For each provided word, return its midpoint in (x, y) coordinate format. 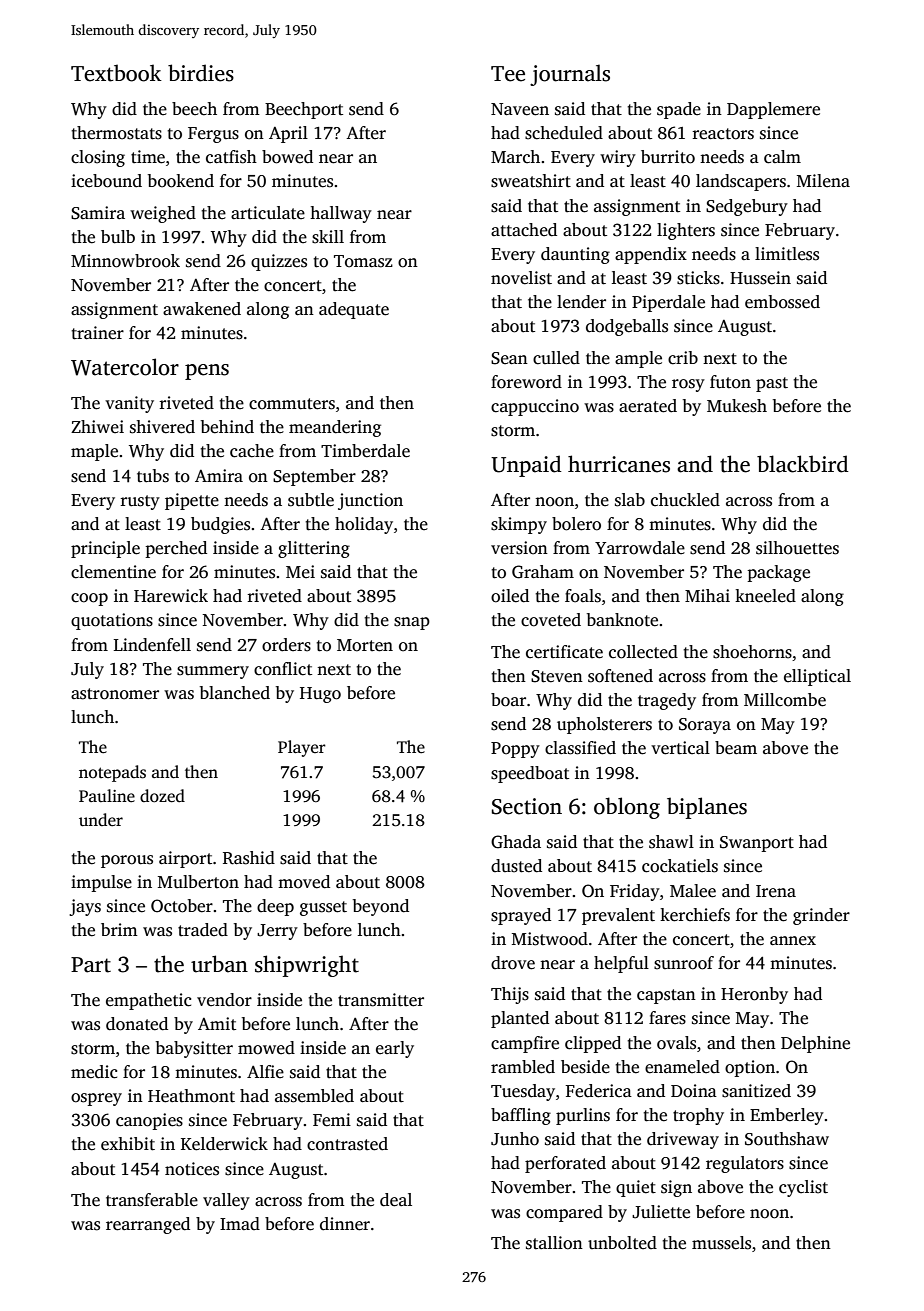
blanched (235, 693)
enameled (682, 1067)
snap (412, 623)
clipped (593, 1044)
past (772, 384)
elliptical (817, 677)
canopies (149, 1121)
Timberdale (365, 451)
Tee (508, 74)
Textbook (116, 73)
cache (252, 451)
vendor (224, 1000)
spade (679, 110)
